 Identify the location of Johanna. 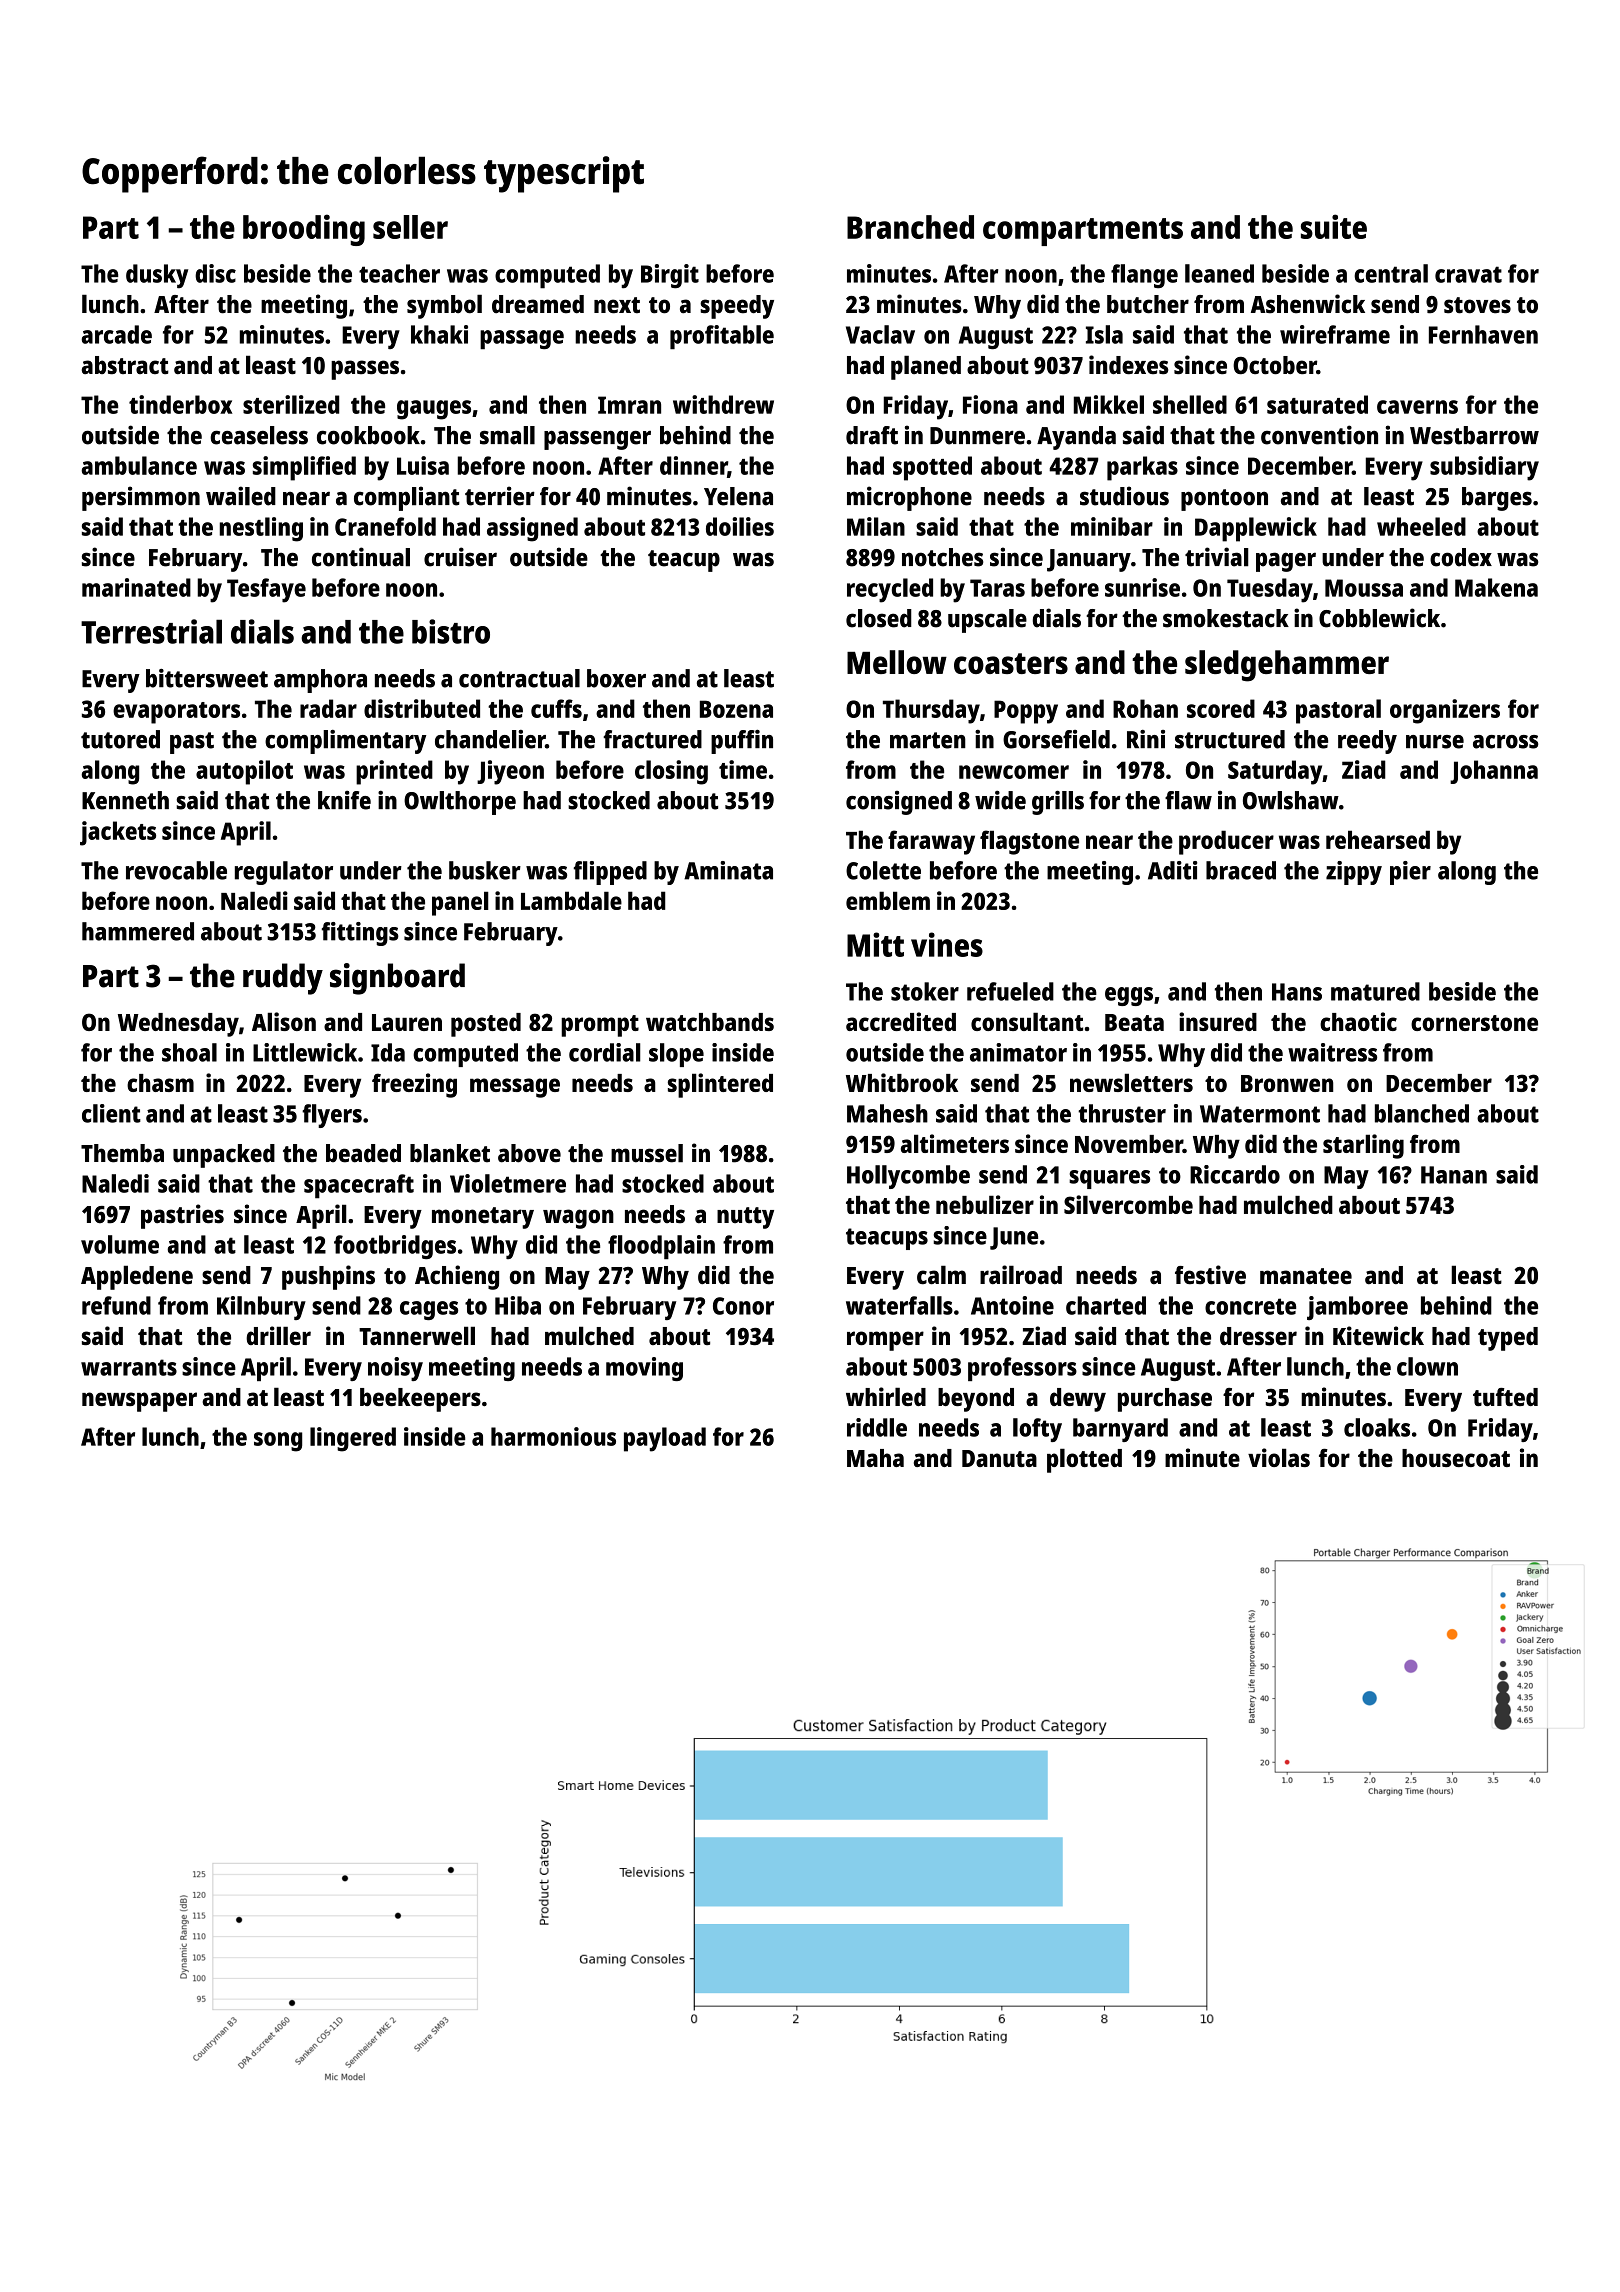
(1494, 772).
